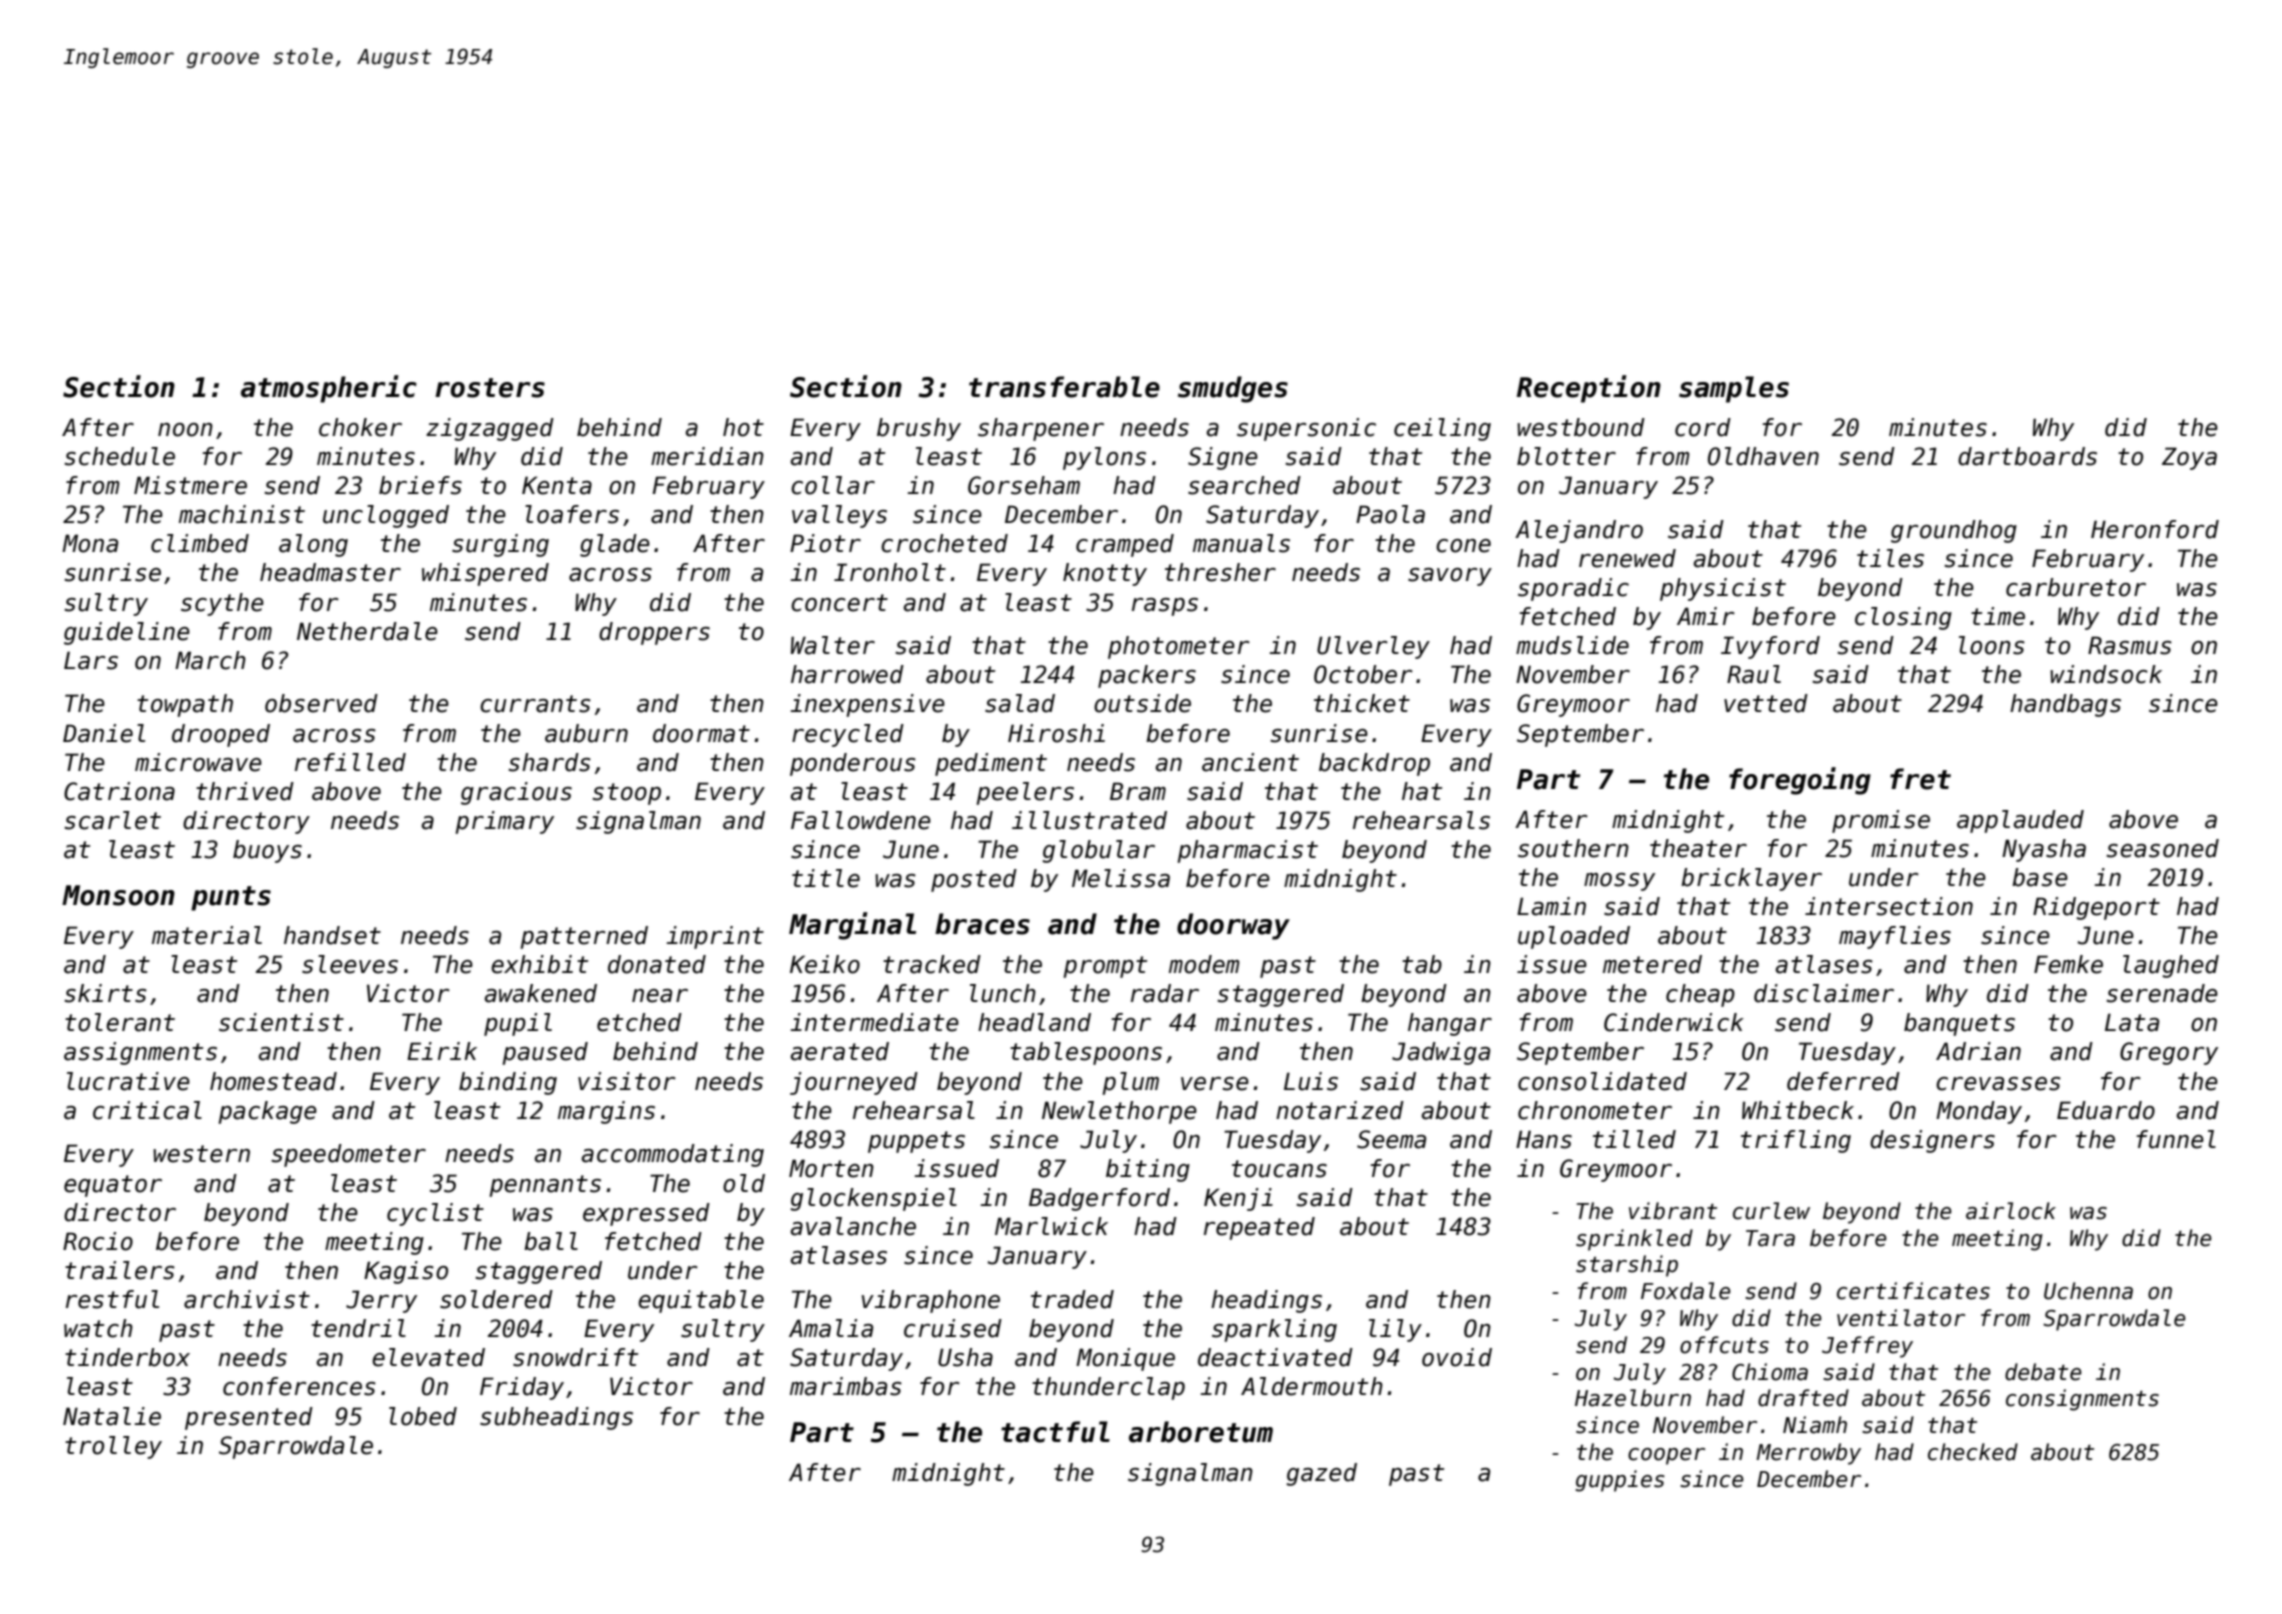 The image size is (2282, 1614). I want to click on conferences, so click(299, 1386).
